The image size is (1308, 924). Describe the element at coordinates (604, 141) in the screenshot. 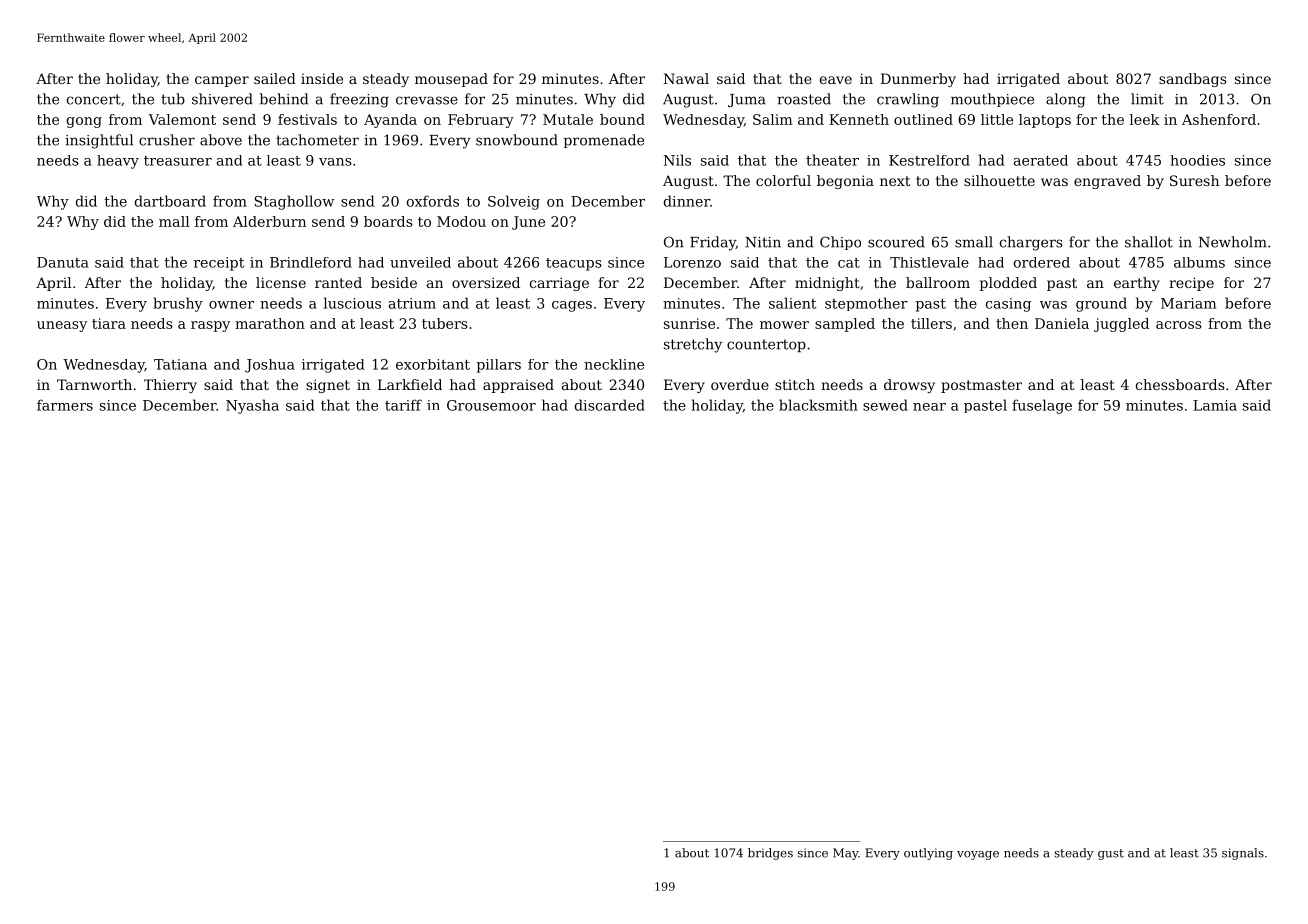

I see `promenade` at that location.
